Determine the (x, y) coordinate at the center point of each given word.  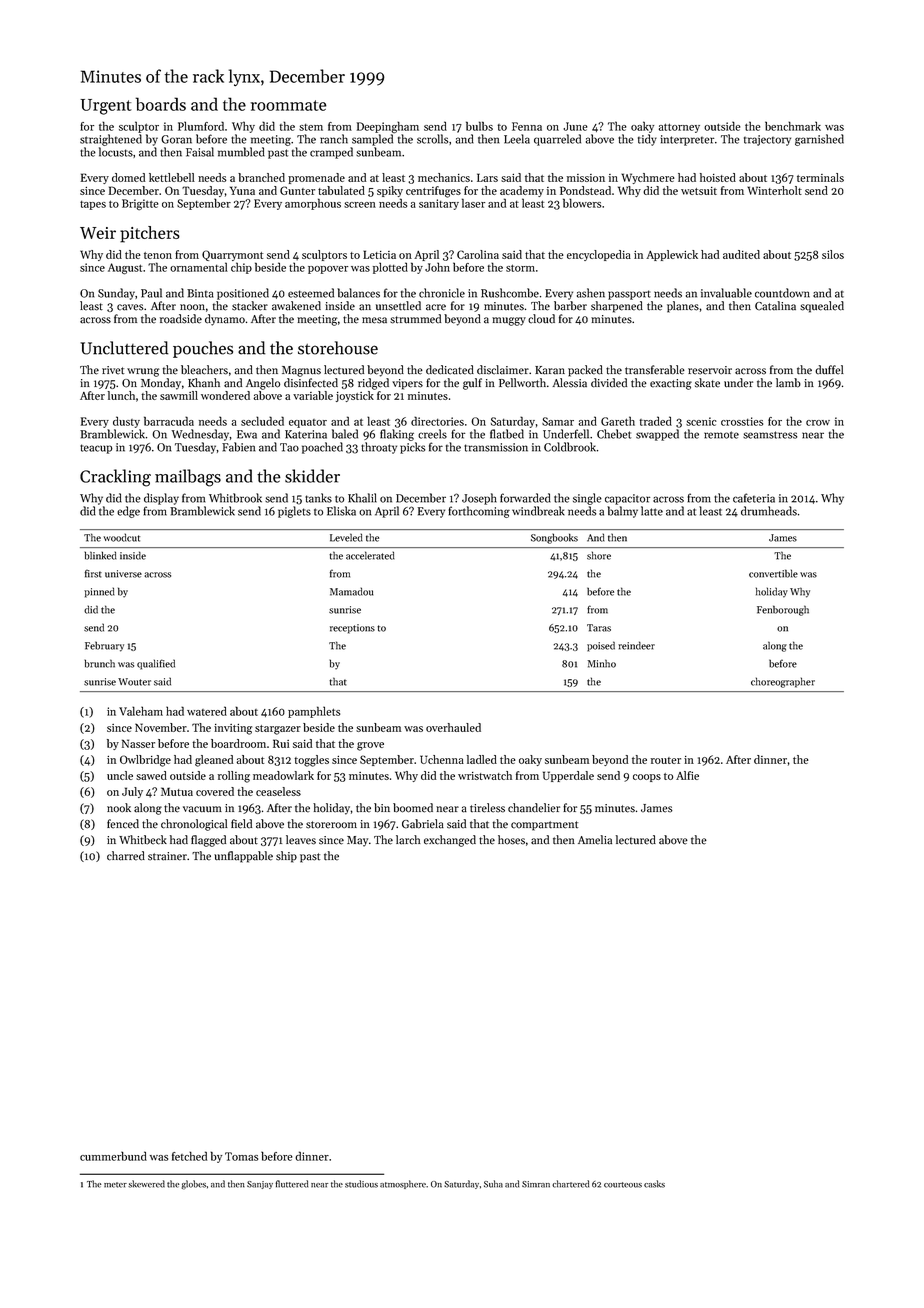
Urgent (106, 107)
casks (654, 1184)
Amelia (595, 840)
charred (126, 856)
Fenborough (783, 610)
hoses (511, 840)
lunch (121, 395)
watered (207, 711)
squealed (822, 307)
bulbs (479, 126)
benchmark (793, 126)
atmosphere (403, 1184)
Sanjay (260, 1185)
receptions (352, 629)
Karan (550, 370)
